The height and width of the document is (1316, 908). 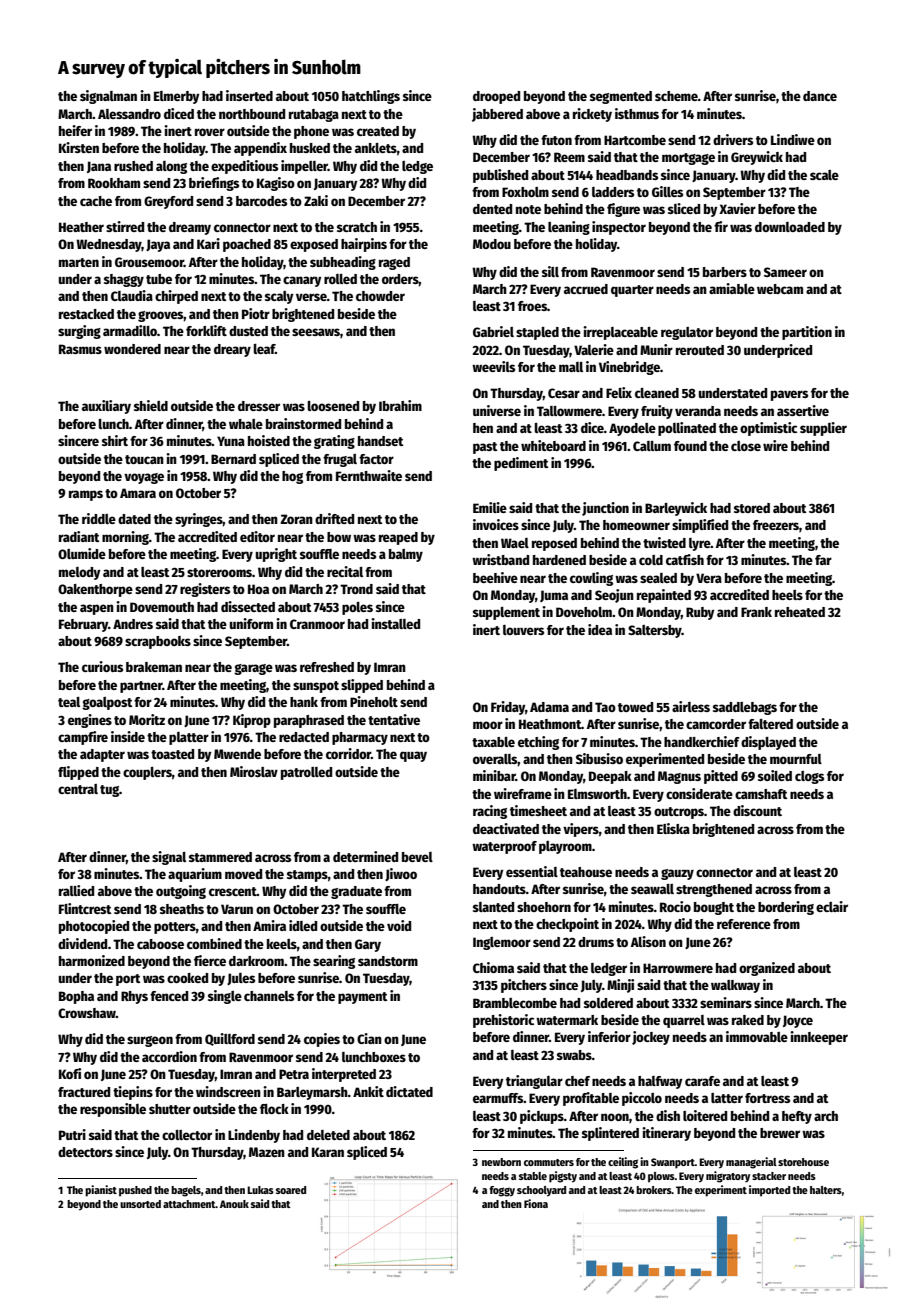 What do you see at coordinates (700, 544) in the document?
I see `lyre` at bounding box center [700, 544].
